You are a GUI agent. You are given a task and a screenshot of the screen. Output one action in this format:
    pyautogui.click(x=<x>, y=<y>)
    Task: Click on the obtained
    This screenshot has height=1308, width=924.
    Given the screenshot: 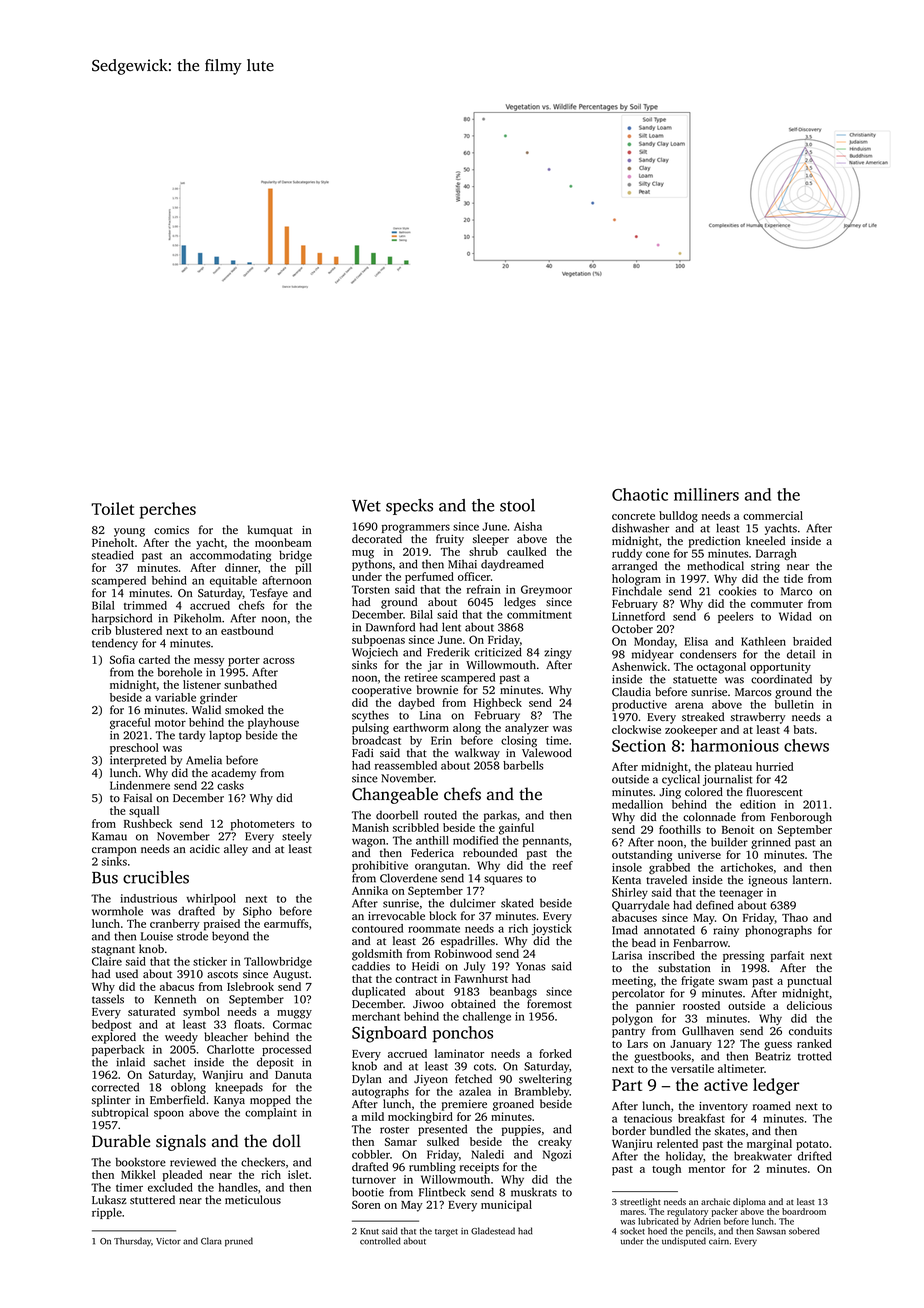 What is the action you would take?
    pyautogui.click(x=473, y=1003)
